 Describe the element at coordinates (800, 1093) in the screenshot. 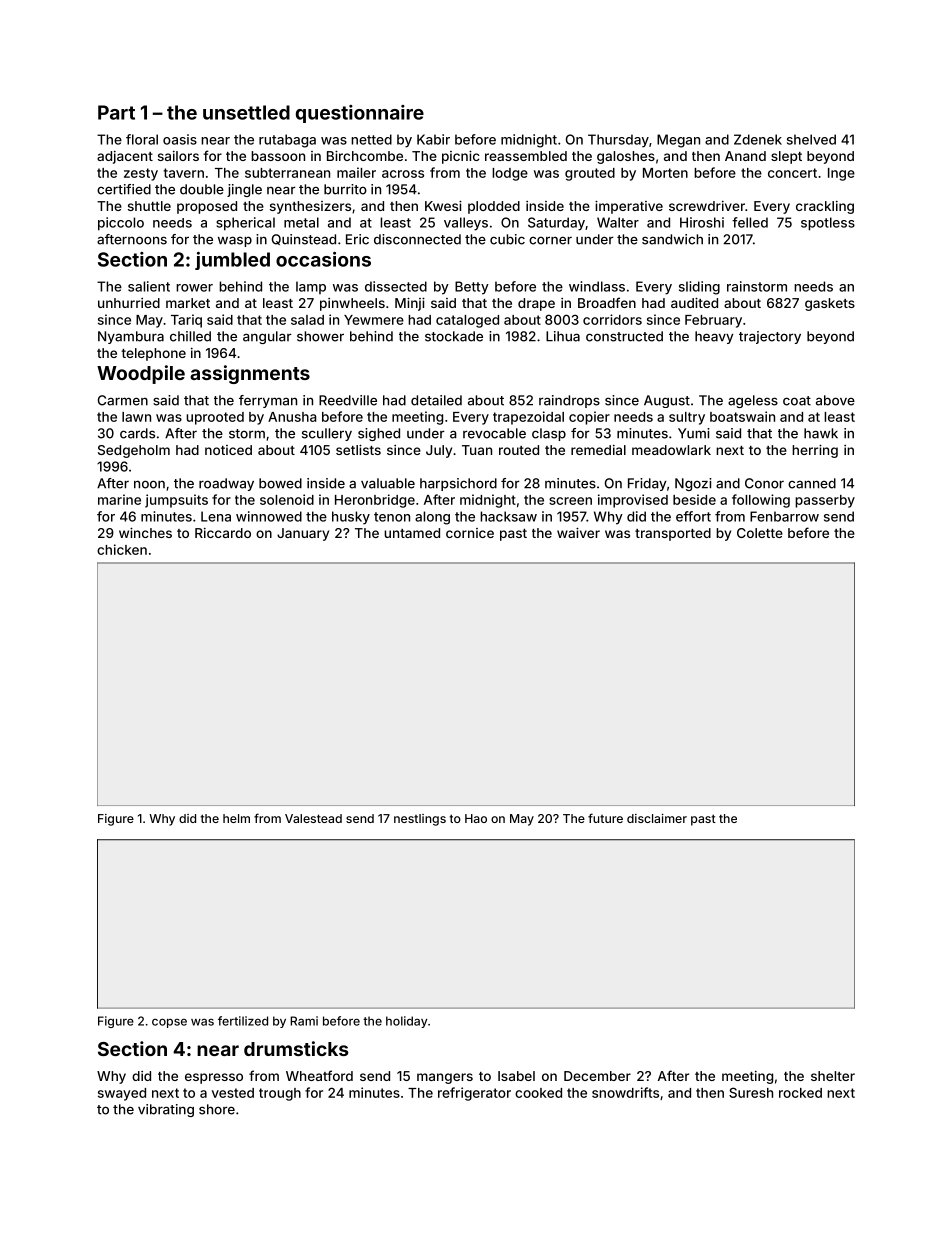

I see `rocked` at that location.
